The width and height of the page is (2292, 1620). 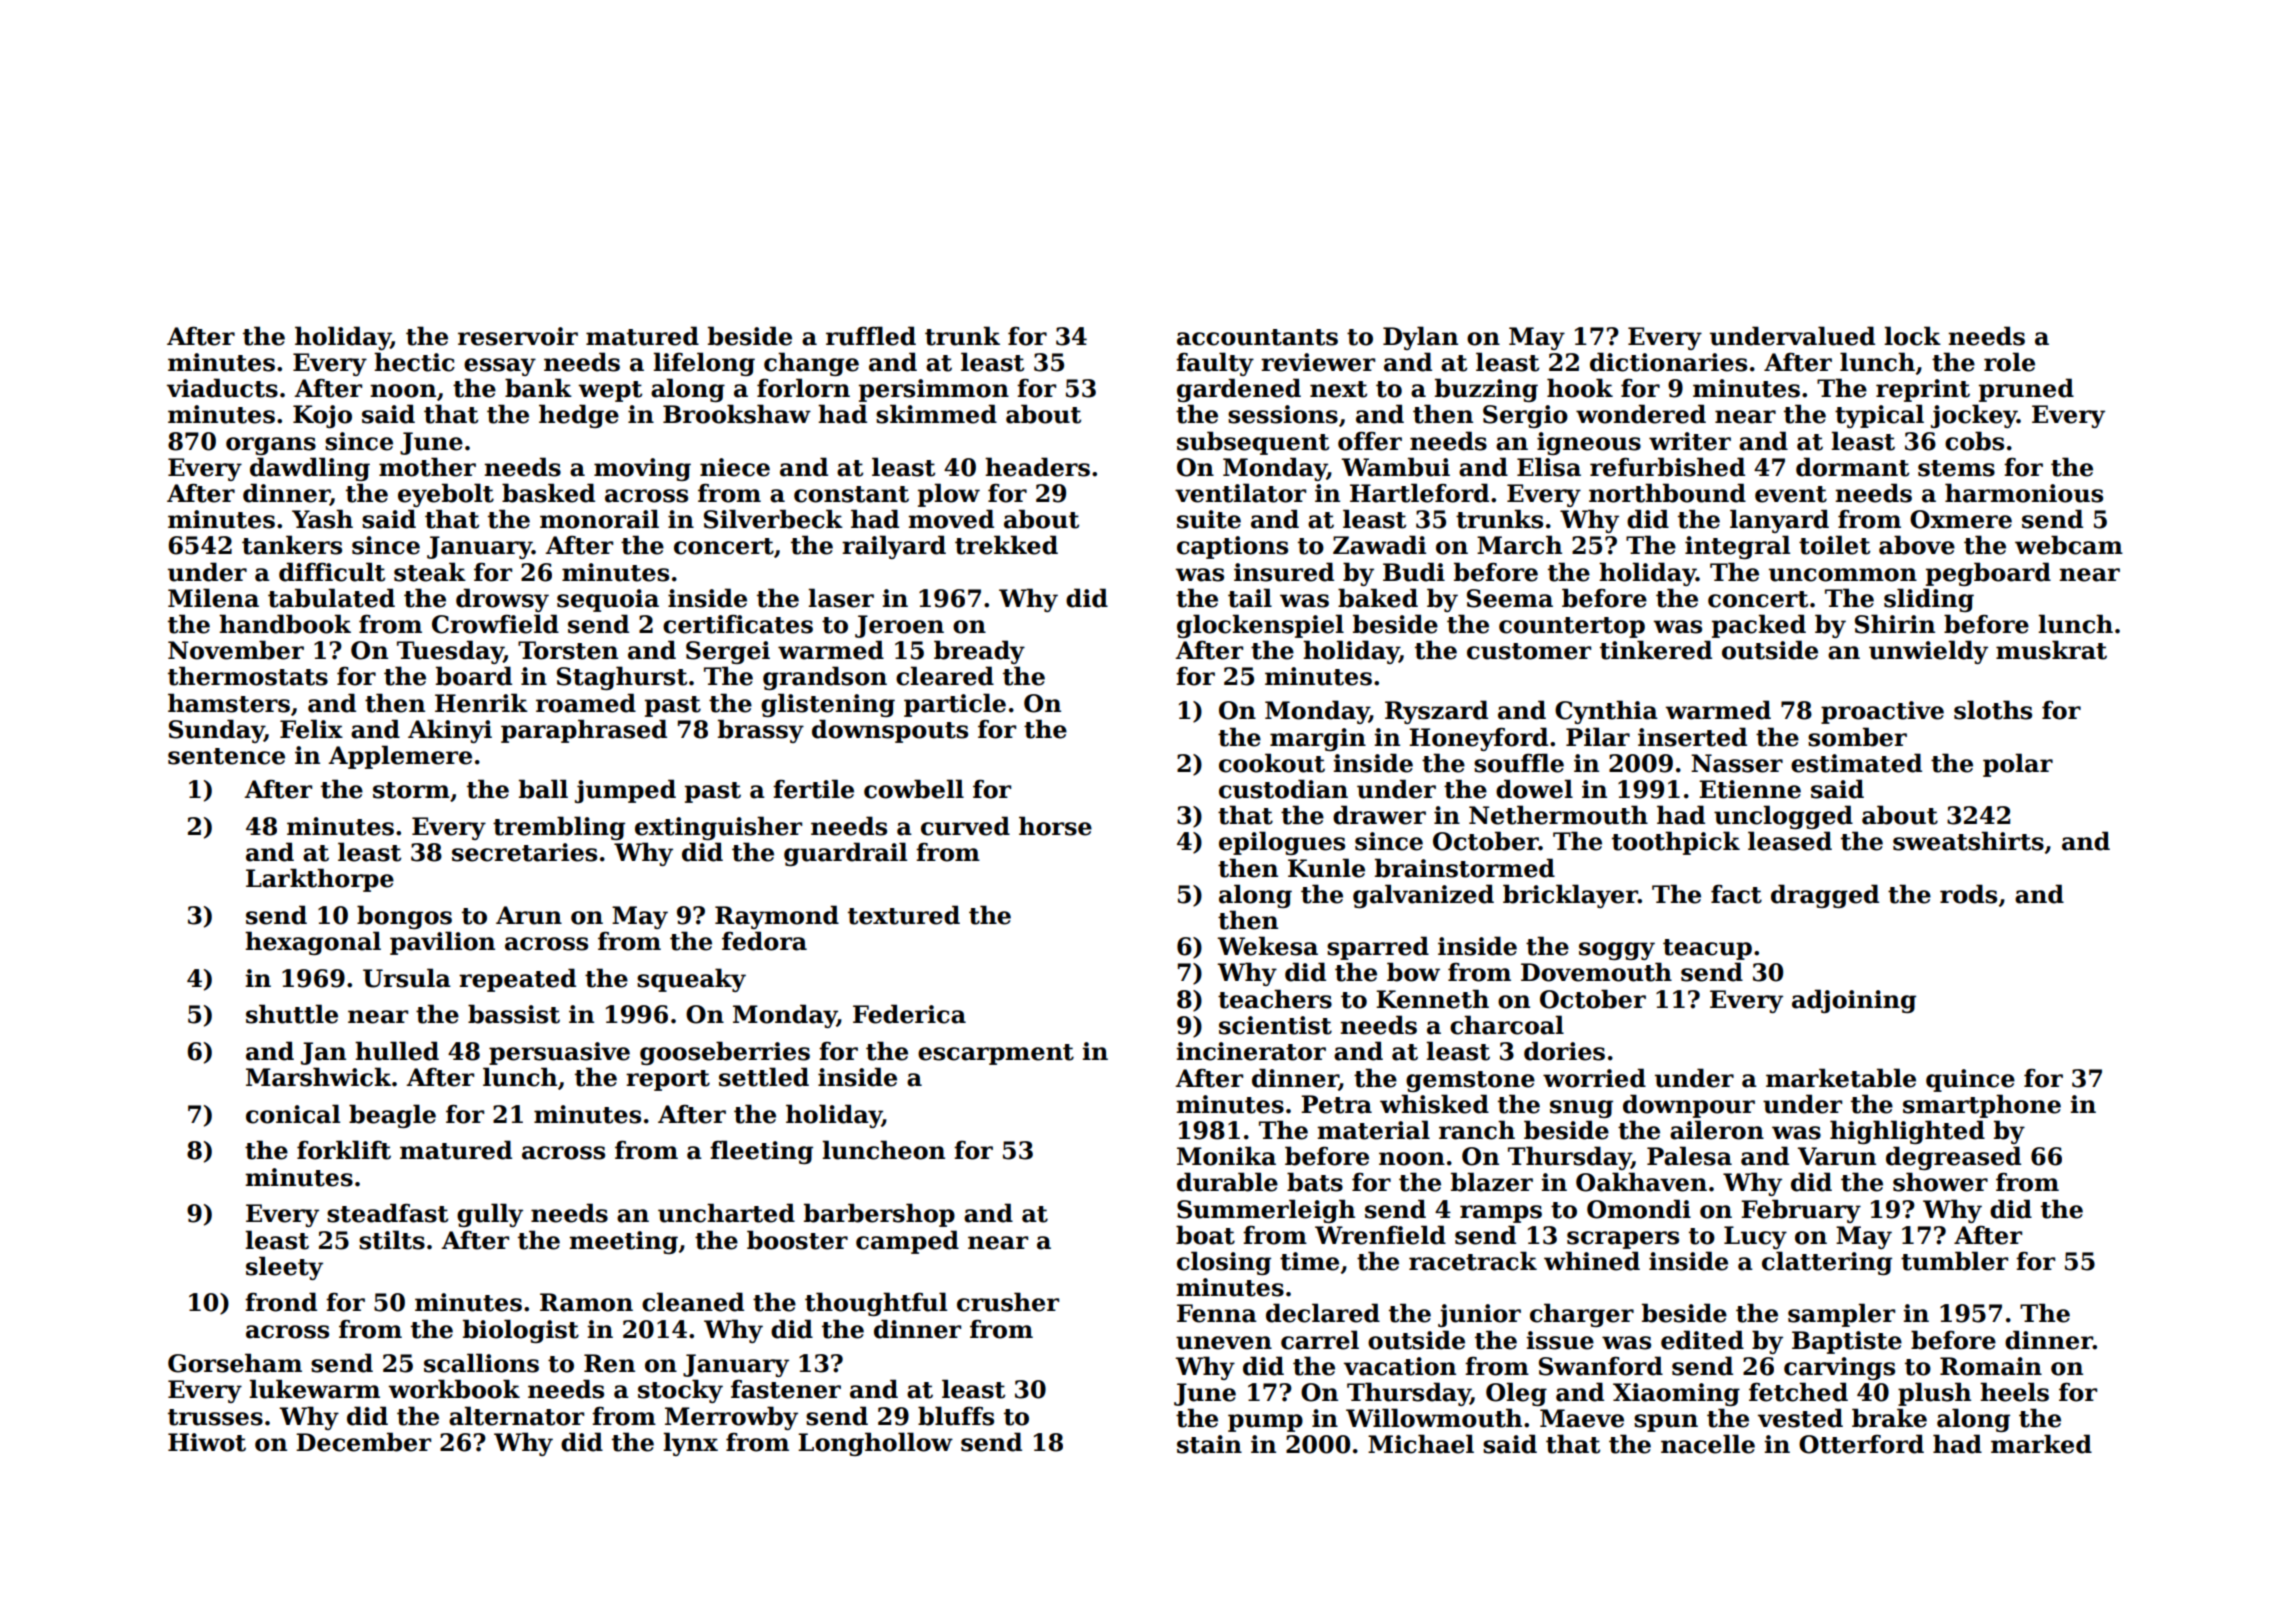 What do you see at coordinates (284, 1268) in the page?
I see `sleety` at bounding box center [284, 1268].
